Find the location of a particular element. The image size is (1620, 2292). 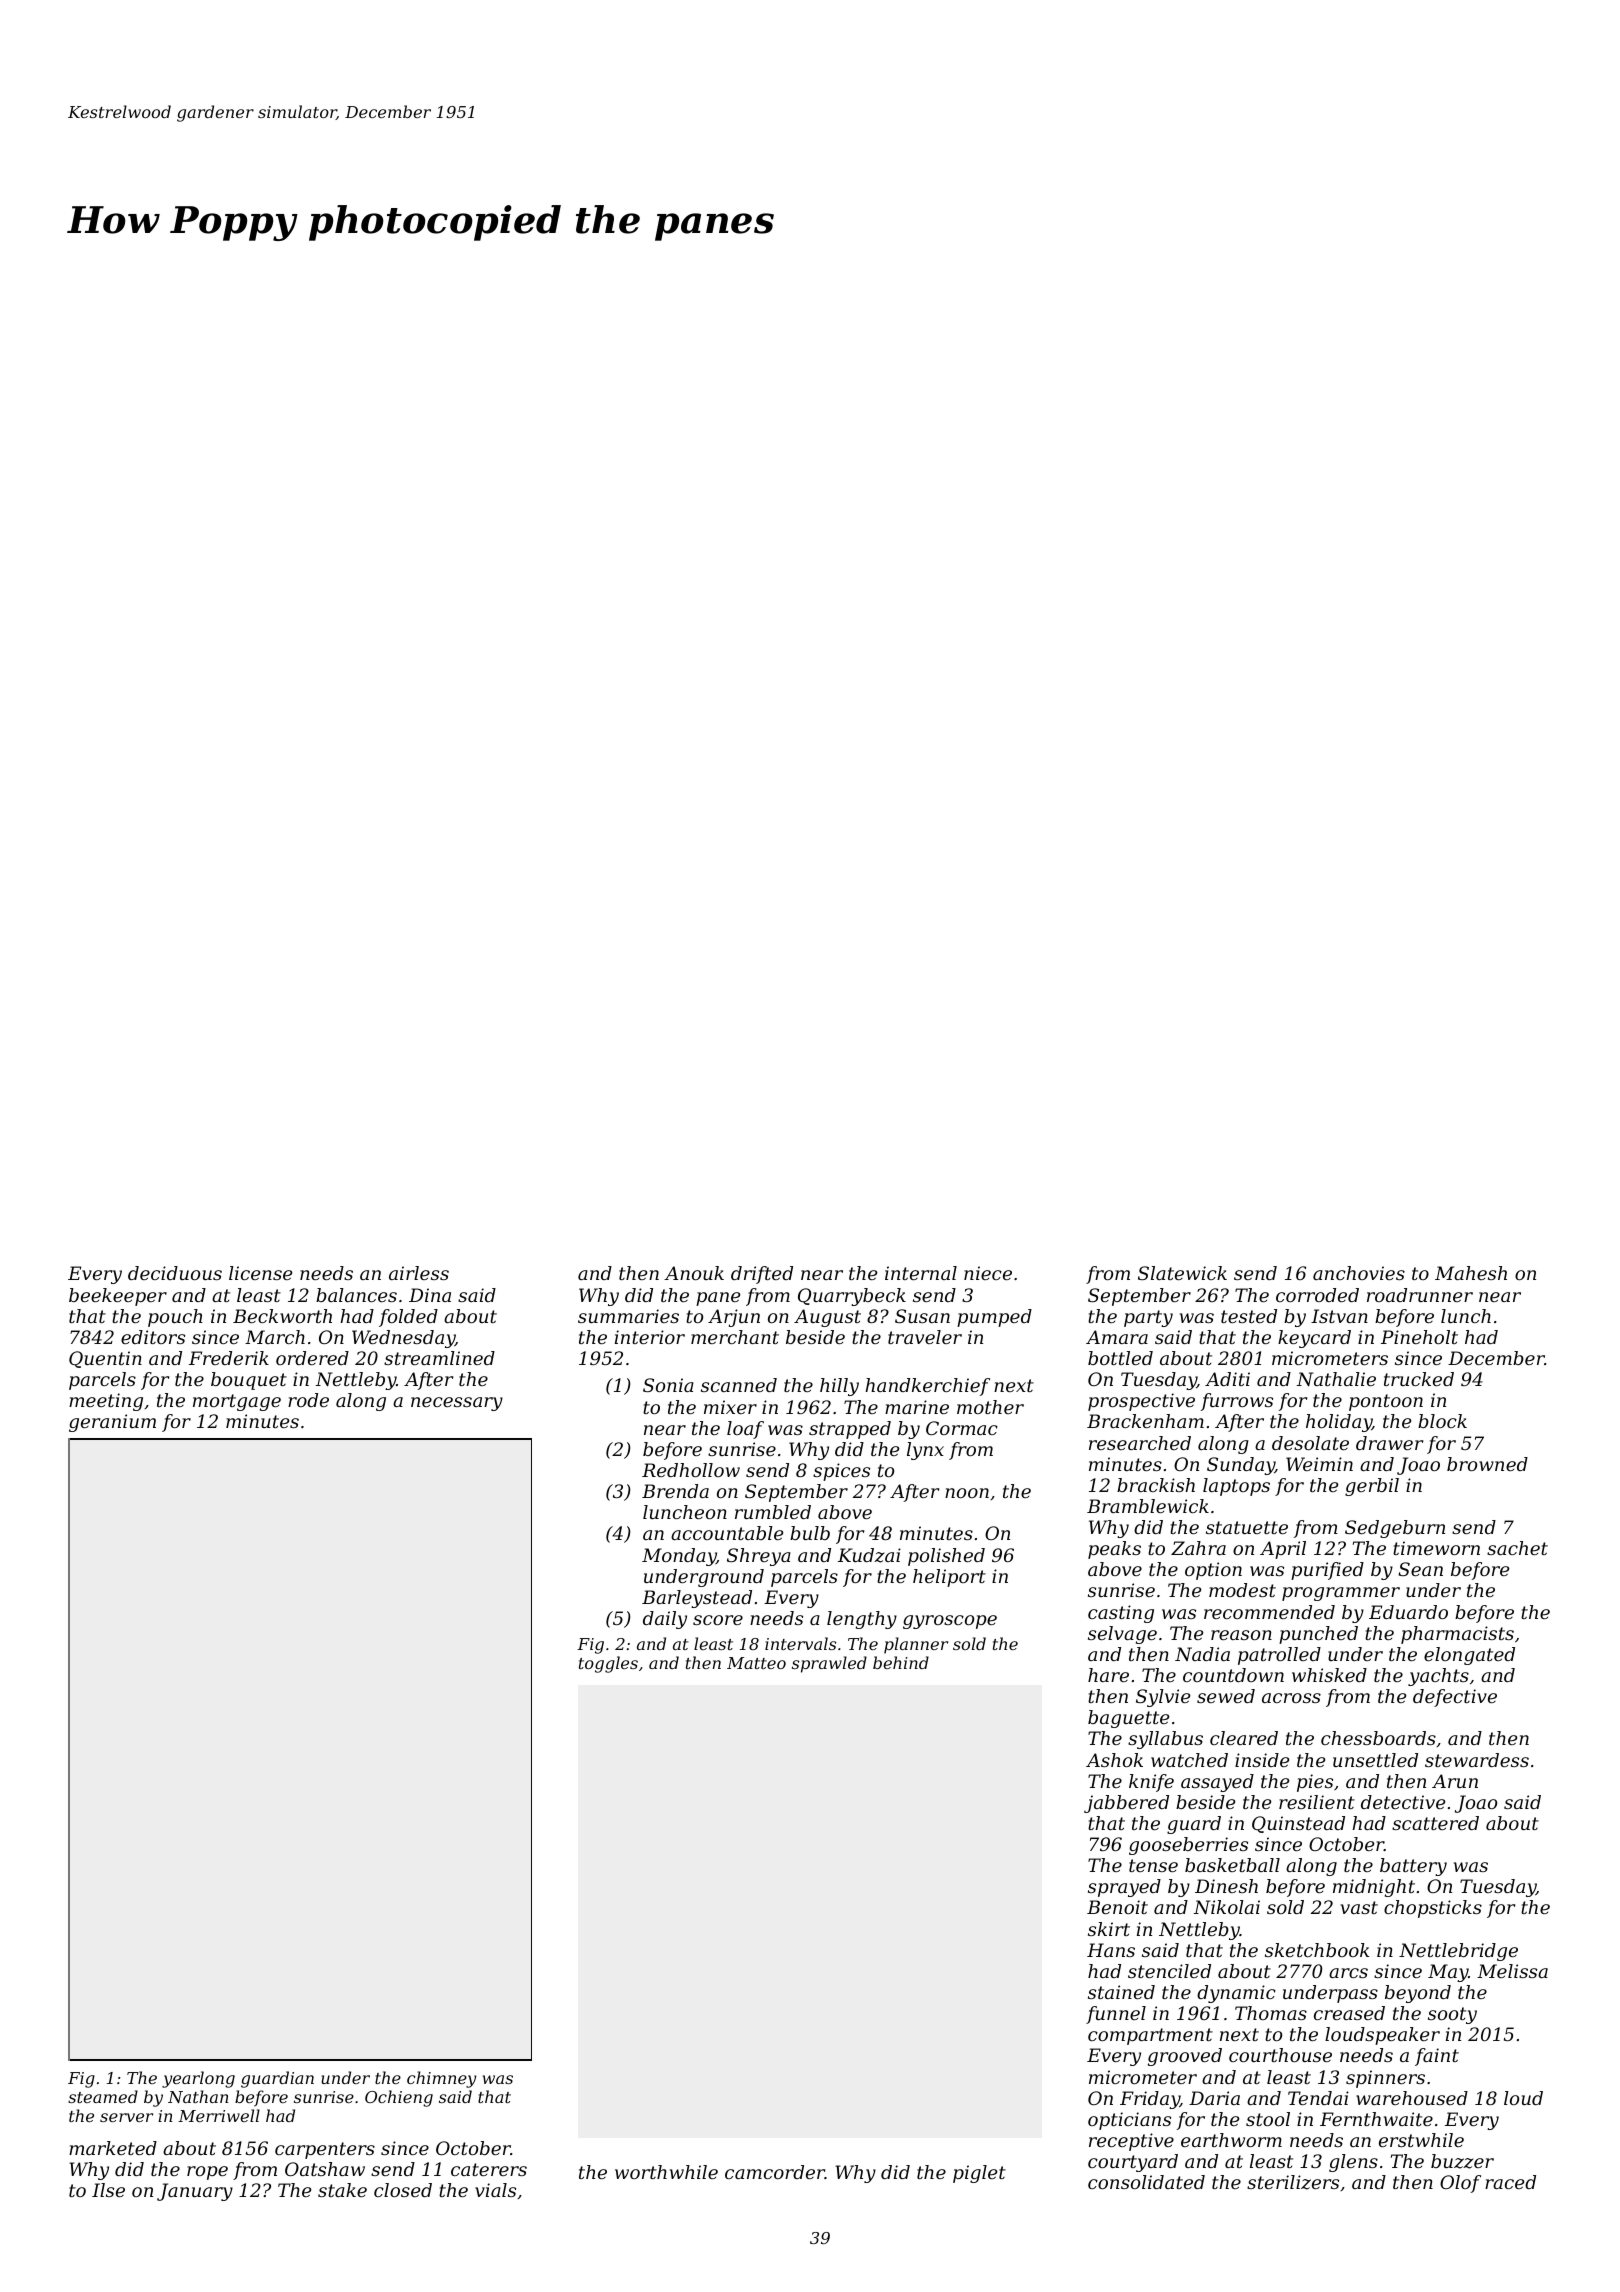

Sunday is located at coordinates (1241, 1466).
